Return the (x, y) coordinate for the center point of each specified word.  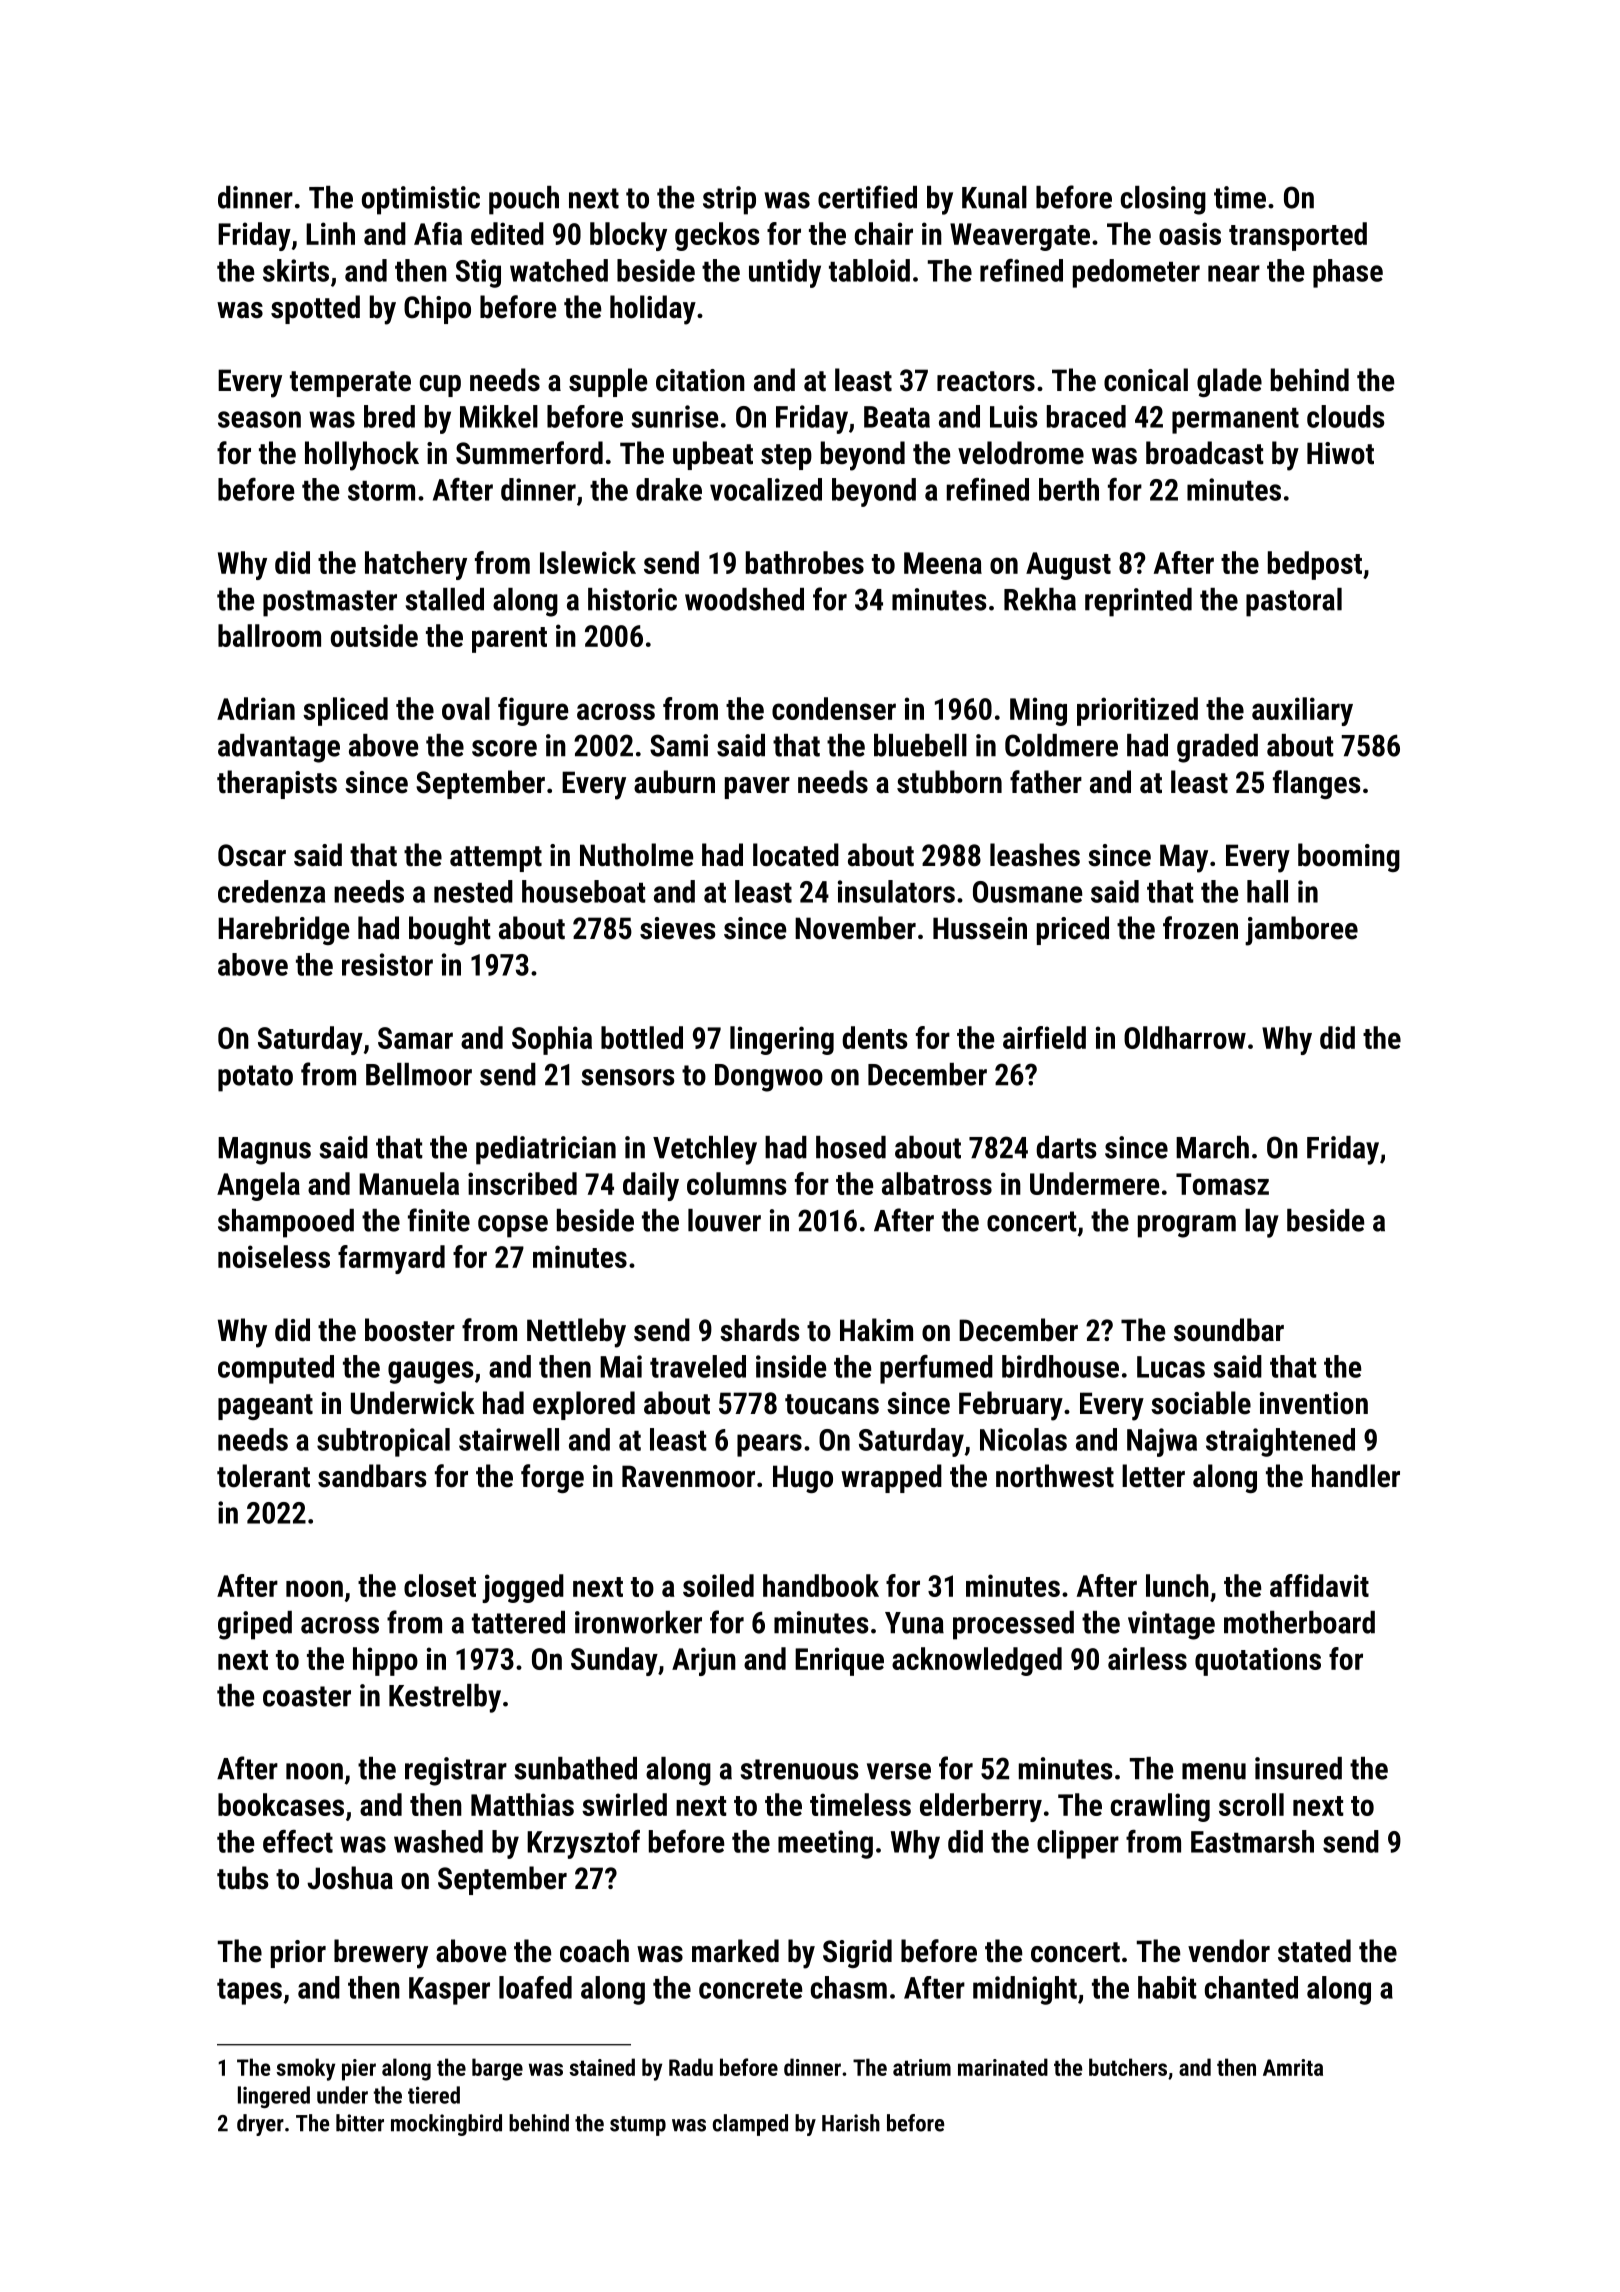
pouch (524, 200)
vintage (1171, 1625)
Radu (691, 2067)
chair (884, 233)
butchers (1128, 2067)
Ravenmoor (688, 1476)
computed (276, 1369)
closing (1163, 200)
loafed (535, 1987)
